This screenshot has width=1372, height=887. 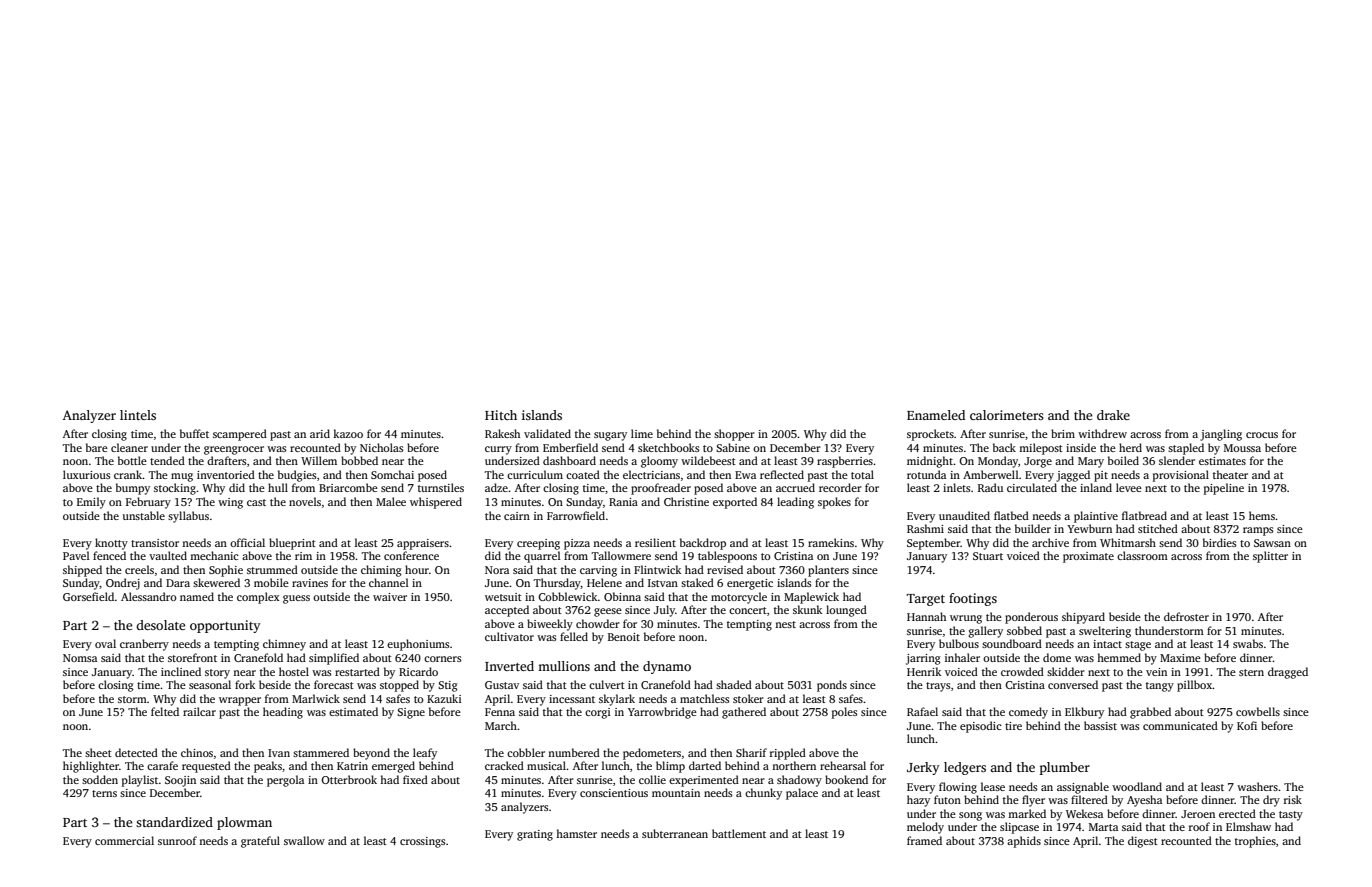 What do you see at coordinates (686, 501) in the screenshot?
I see `Christine` at bounding box center [686, 501].
